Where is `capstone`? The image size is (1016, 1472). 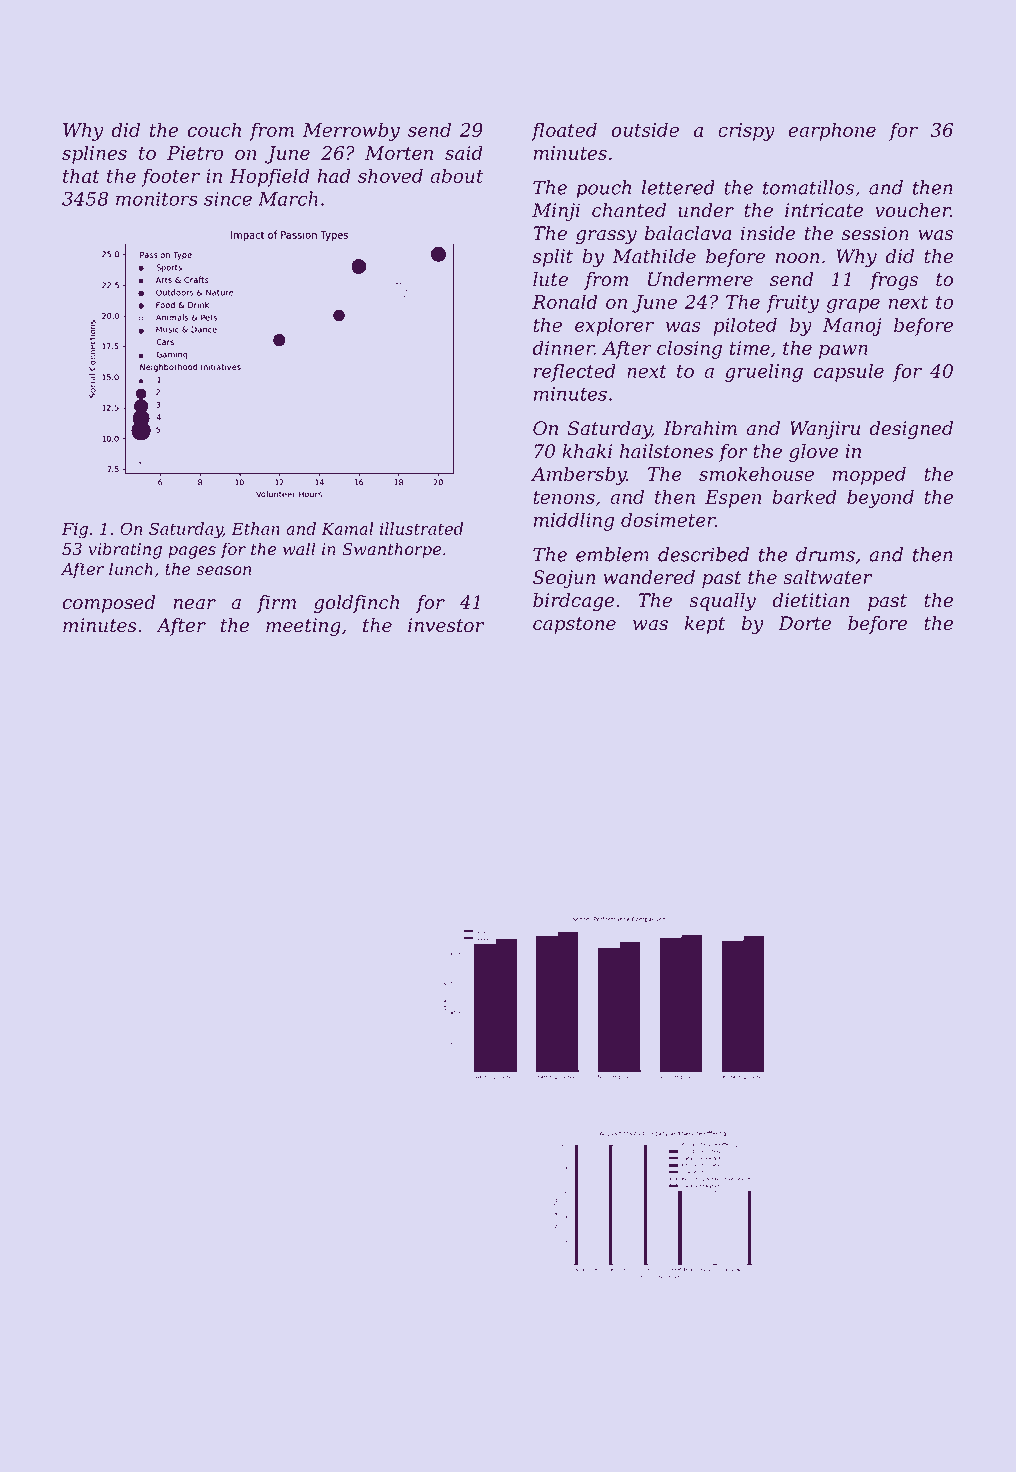 capstone is located at coordinates (574, 625).
